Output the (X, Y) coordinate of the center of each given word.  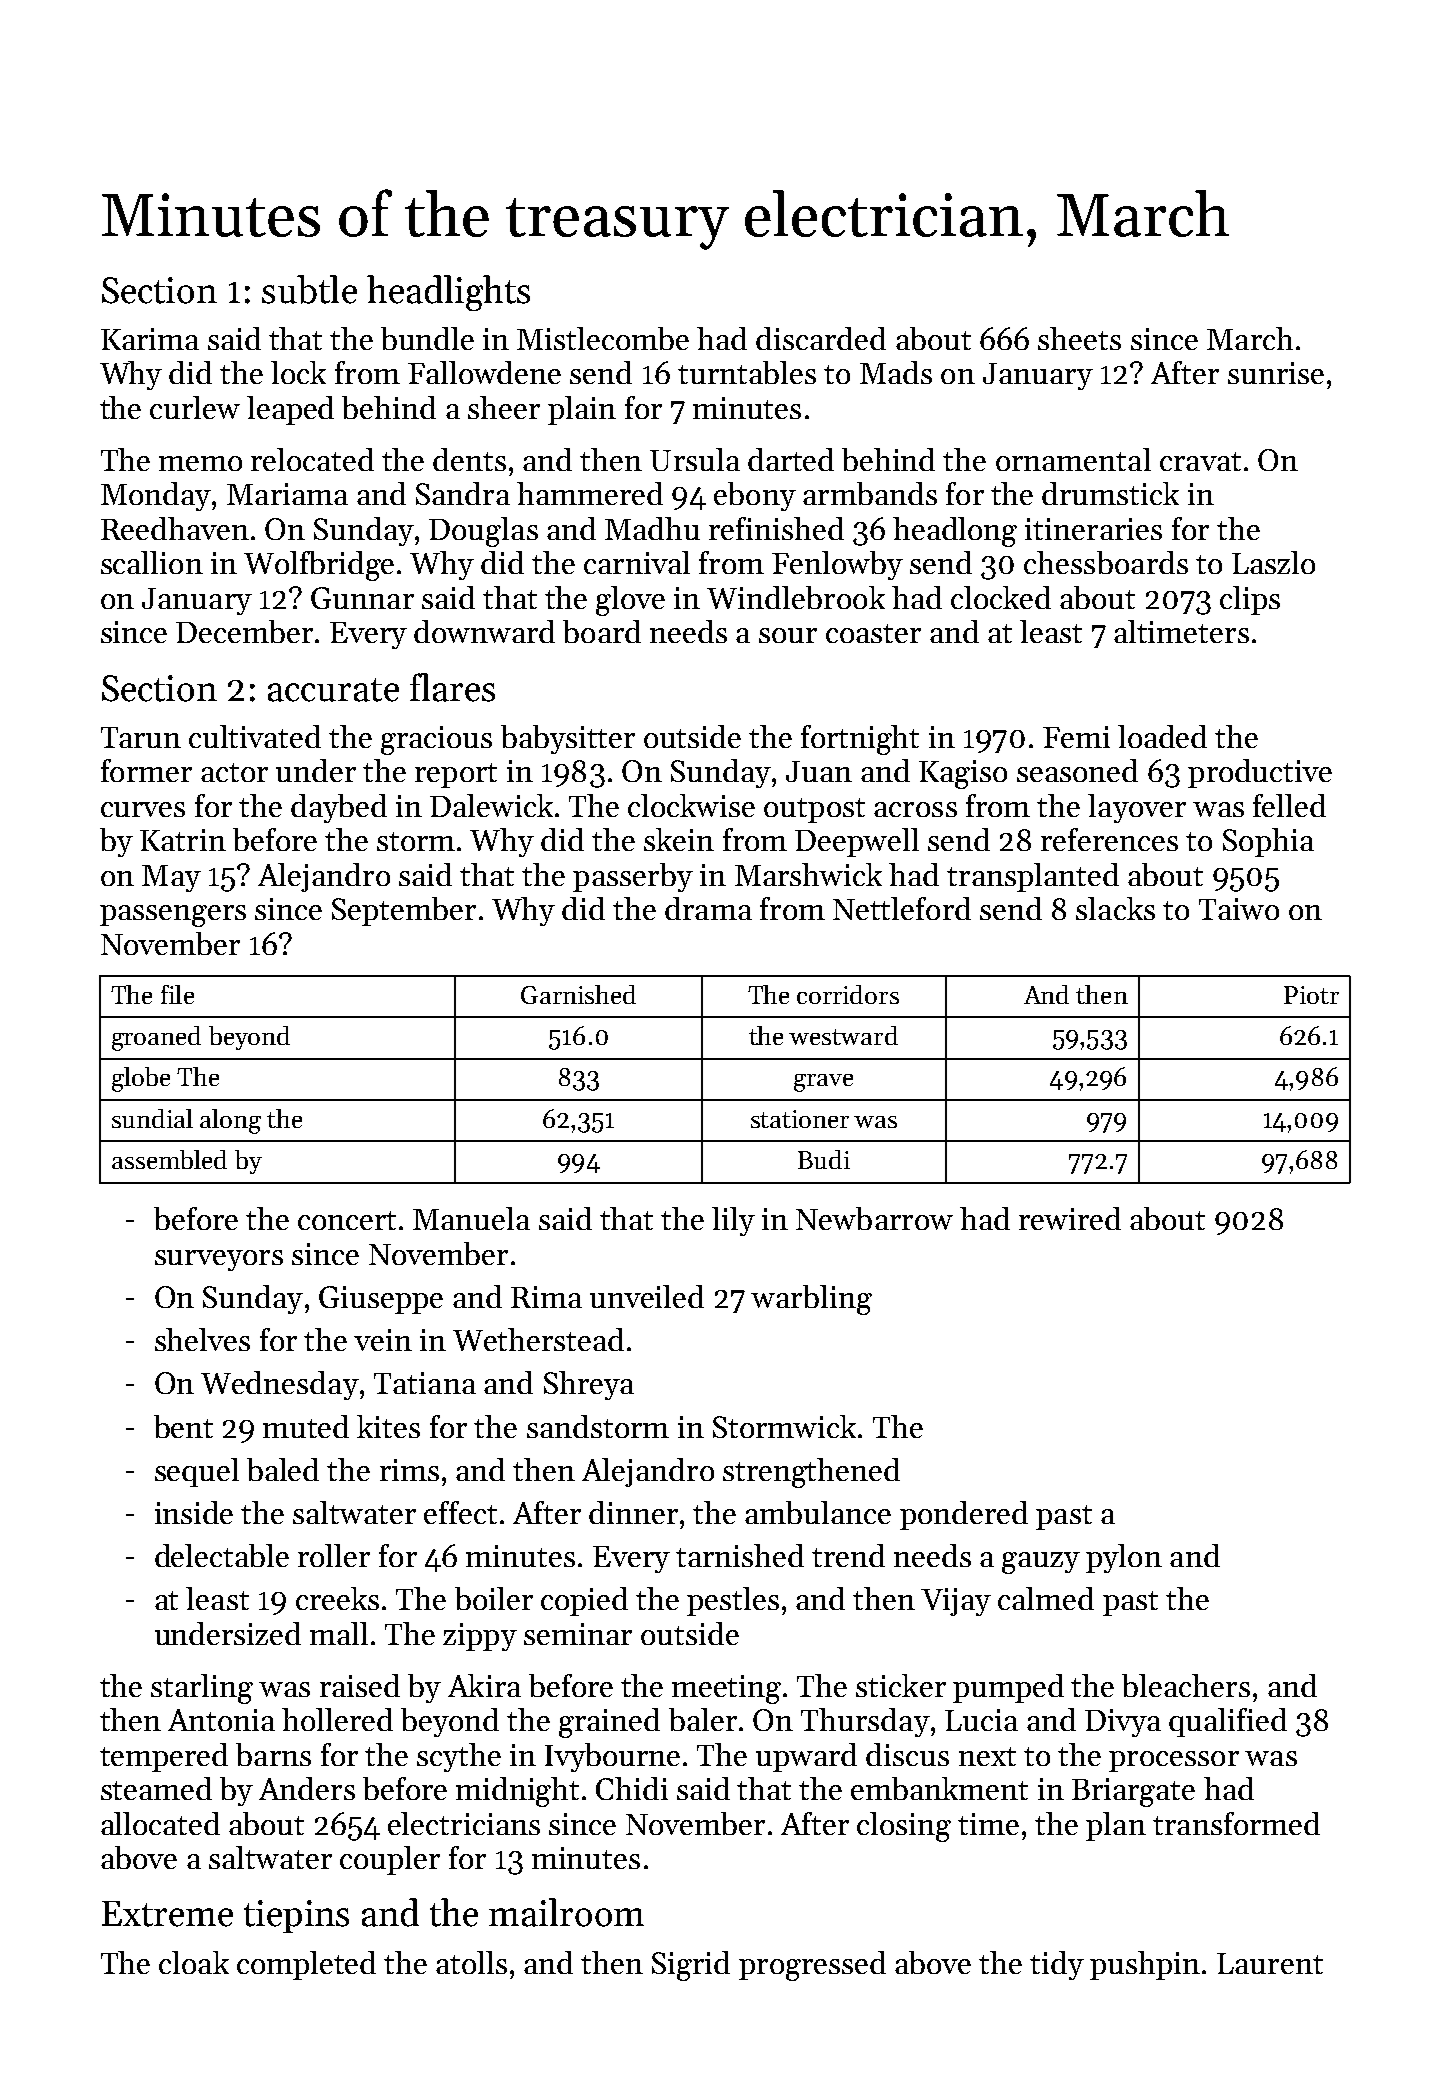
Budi (824, 1159)
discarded (821, 338)
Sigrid (691, 1966)
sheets (1079, 338)
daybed (339, 808)
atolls (471, 1962)
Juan (819, 771)
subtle (309, 289)
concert (347, 1220)
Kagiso (963, 774)
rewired (1070, 1218)
